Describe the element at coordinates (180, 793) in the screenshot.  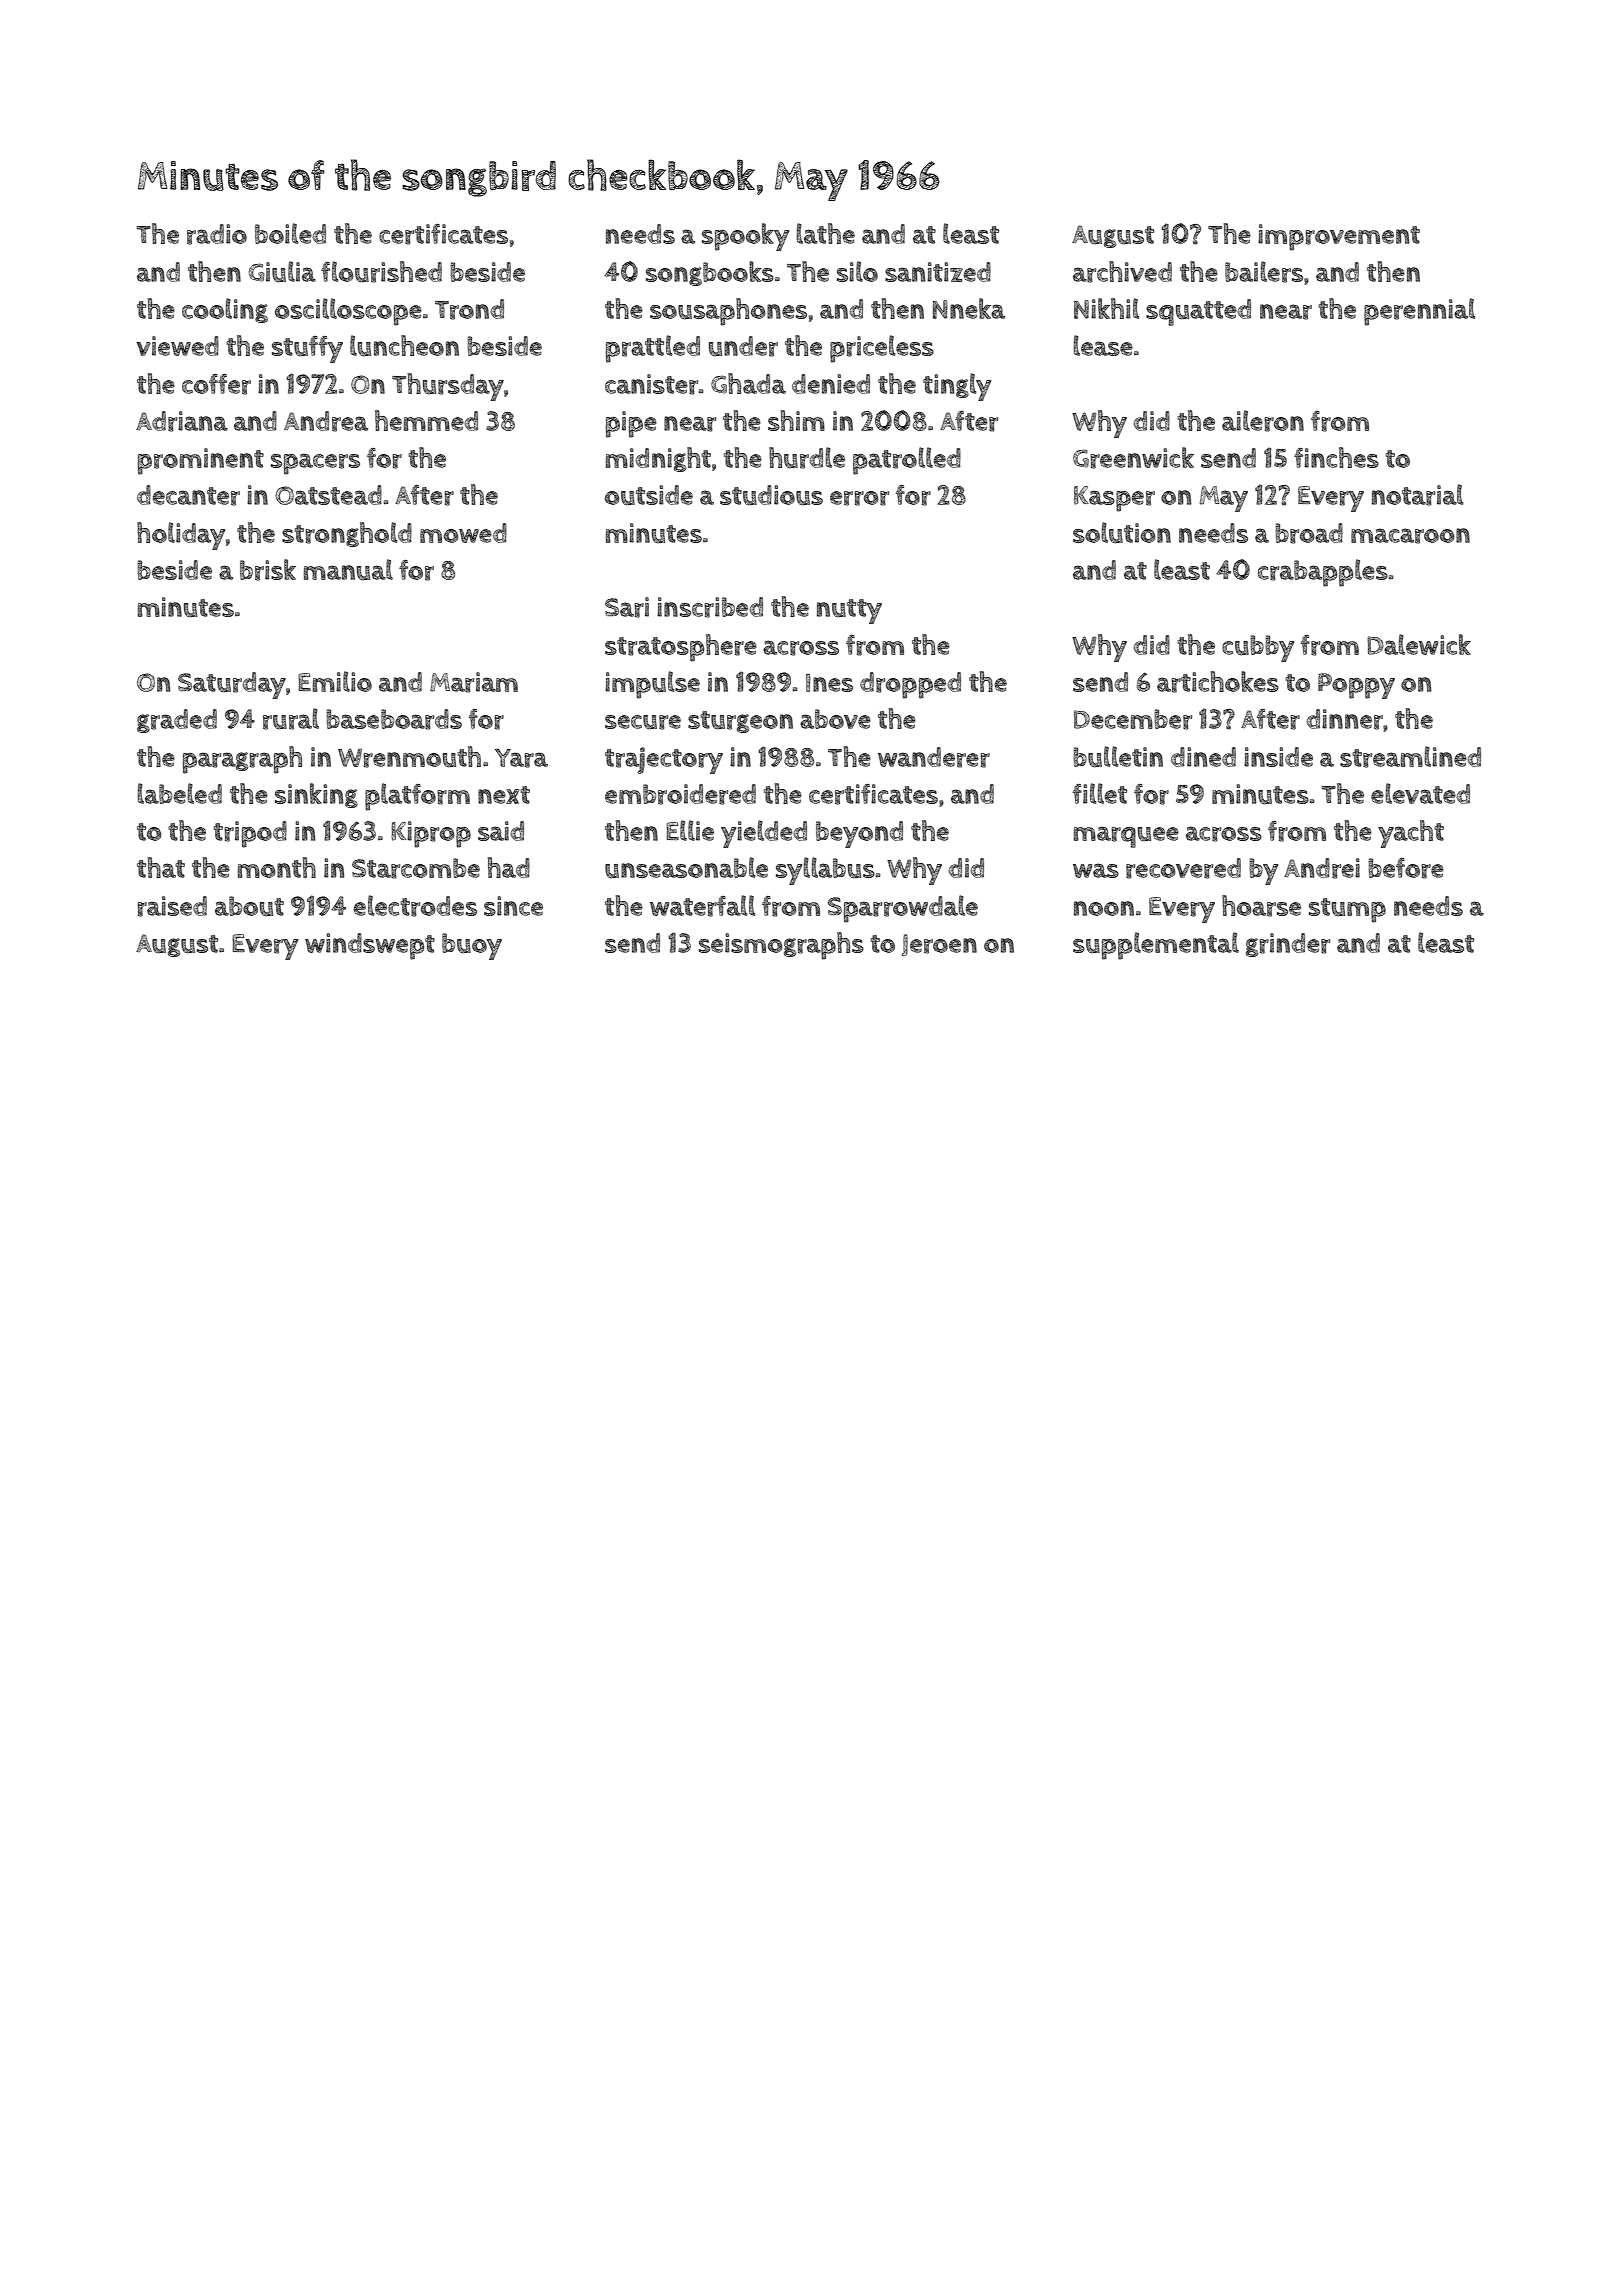
I see `labeled` at that location.
